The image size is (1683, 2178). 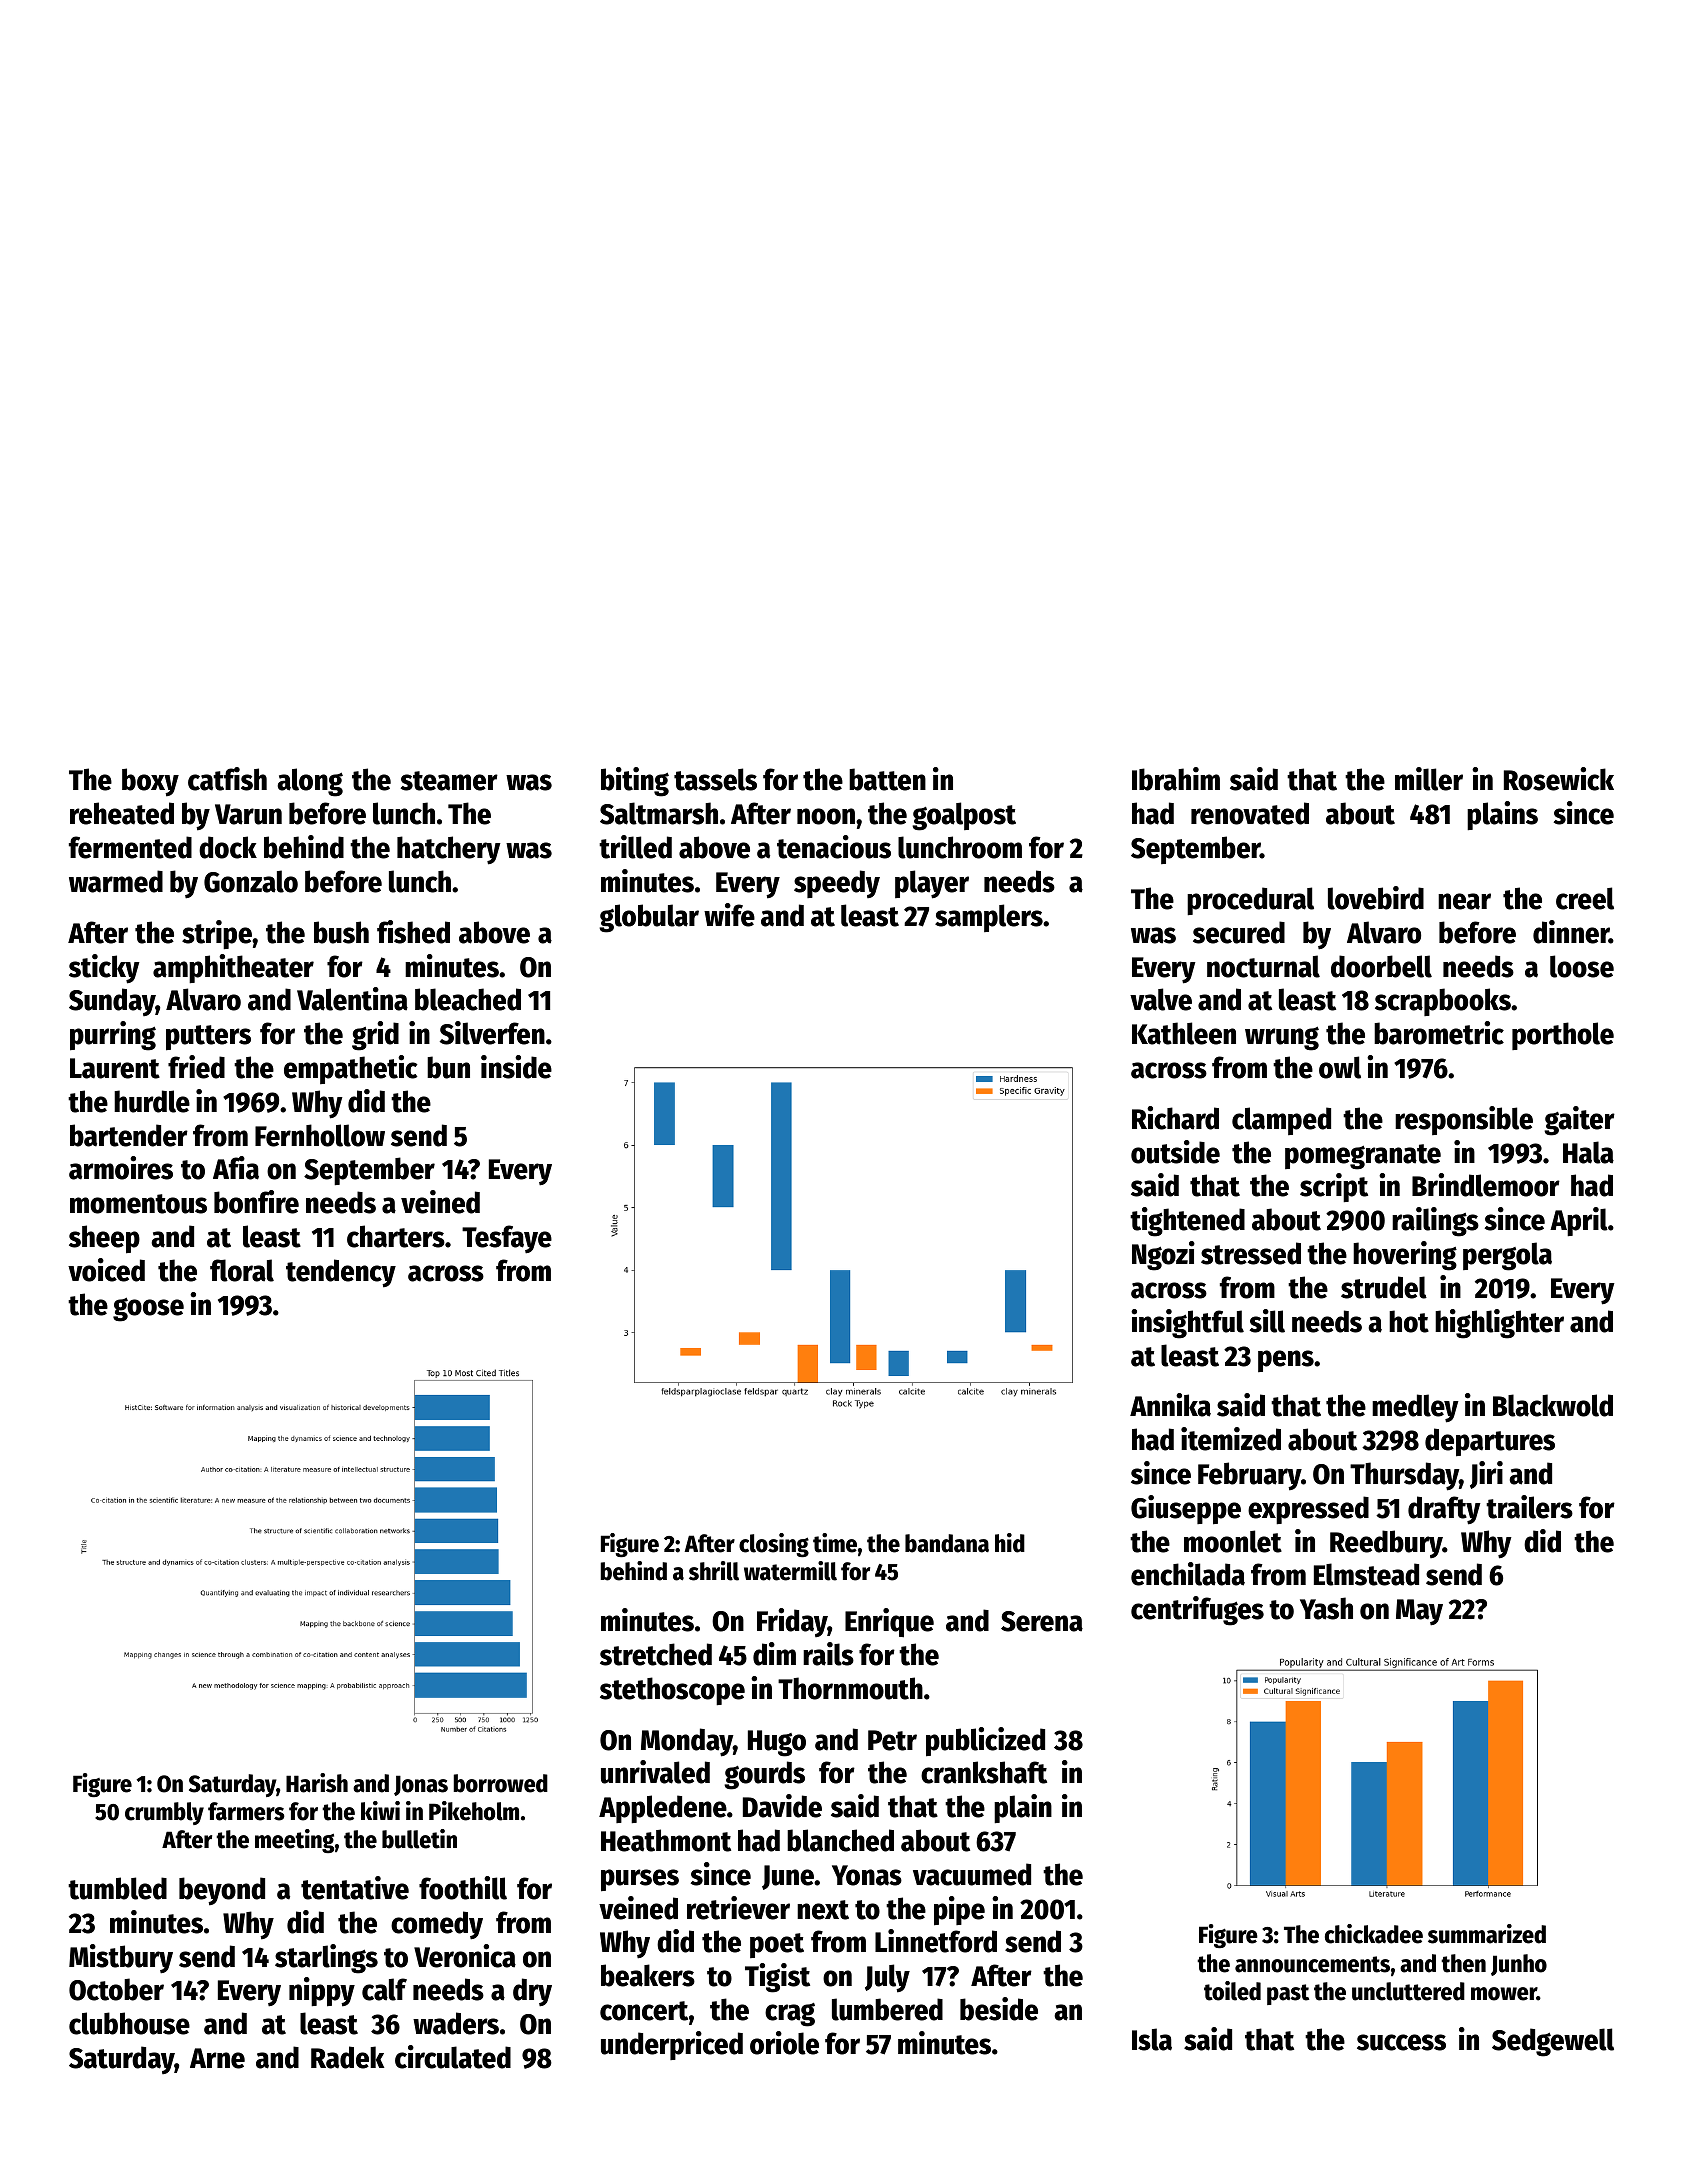 What do you see at coordinates (1401, 2042) in the image?
I see `success` at bounding box center [1401, 2042].
